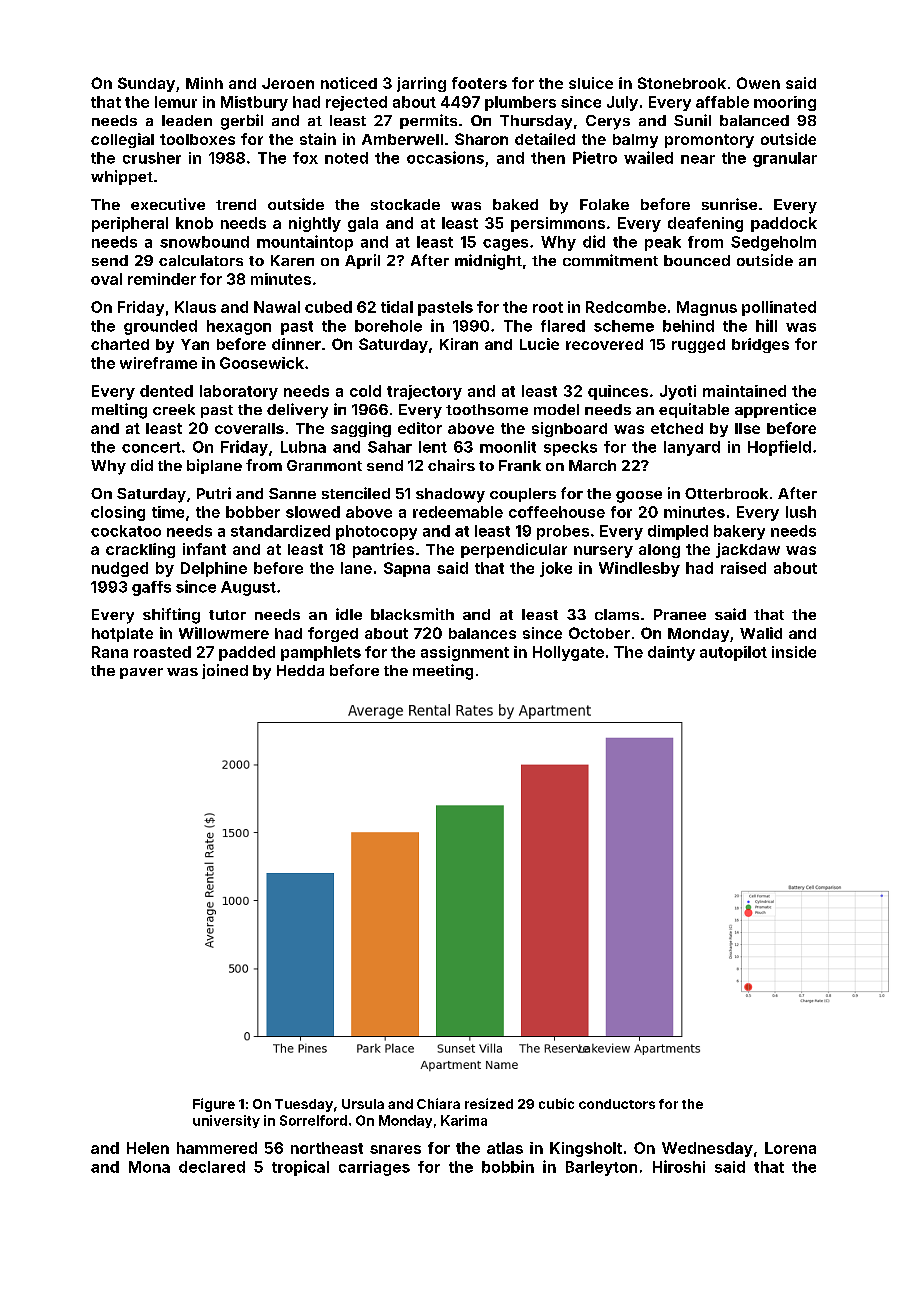 Image resolution: width=908 pixels, height=1316 pixels. Describe the element at coordinates (225, 671) in the screenshot. I see `joined` at that location.
